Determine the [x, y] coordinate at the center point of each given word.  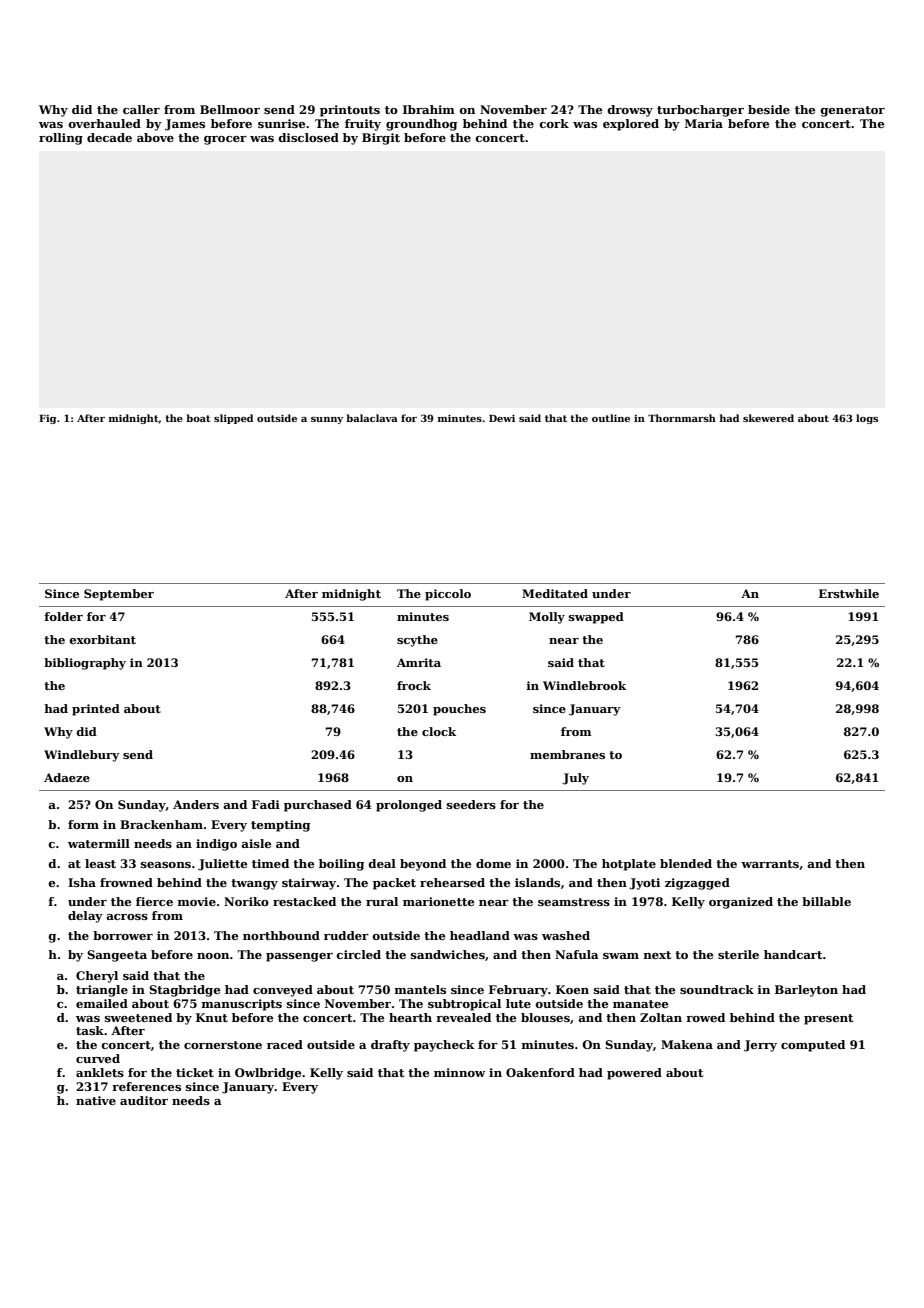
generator [853, 111]
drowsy [630, 111]
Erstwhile [849, 593]
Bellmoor [230, 109]
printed [96, 710]
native [96, 1100]
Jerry [760, 1046]
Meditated [555, 593]
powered [634, 1074]
